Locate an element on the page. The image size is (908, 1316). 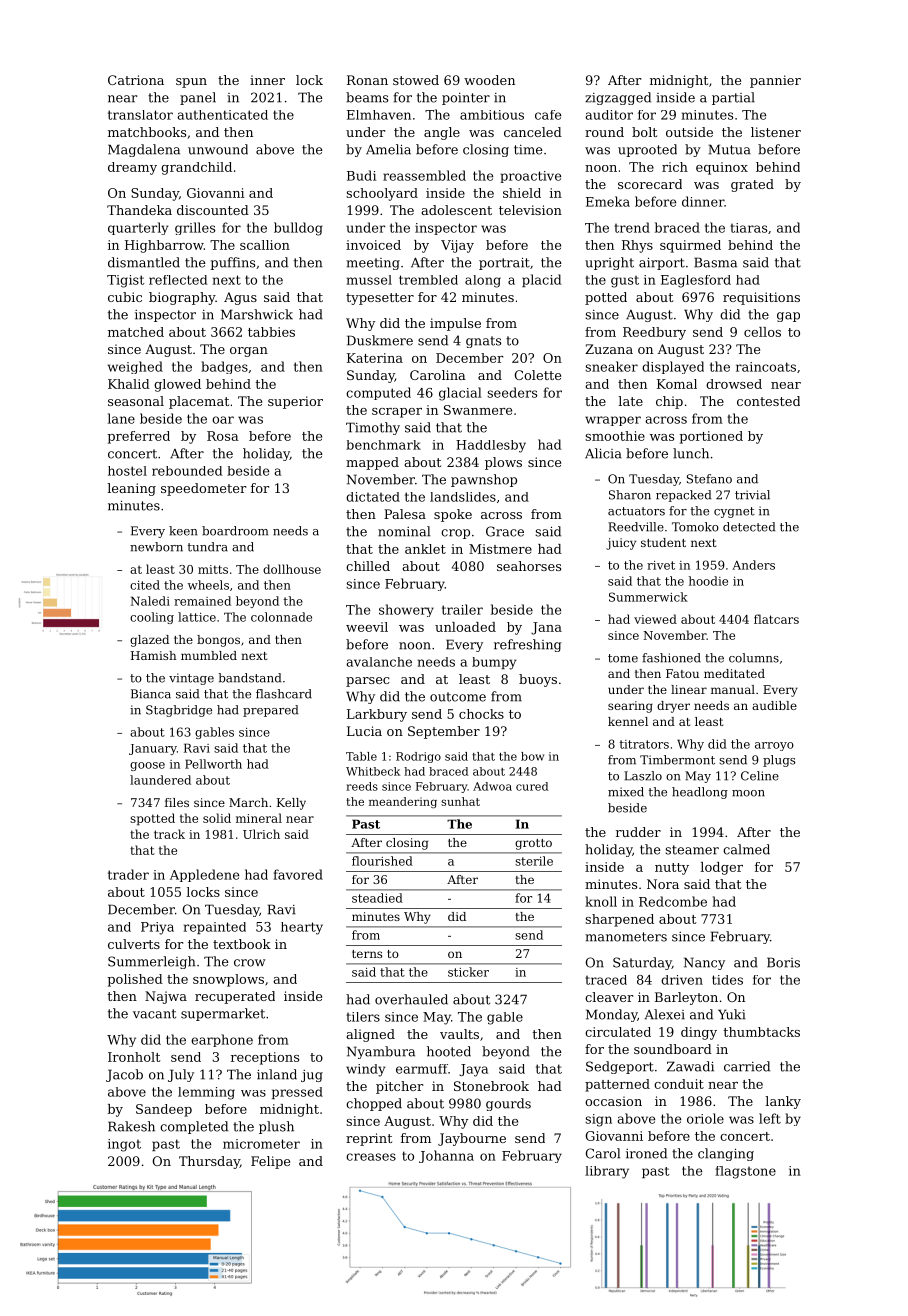
Vijay is located at coordinates (457, 246).
